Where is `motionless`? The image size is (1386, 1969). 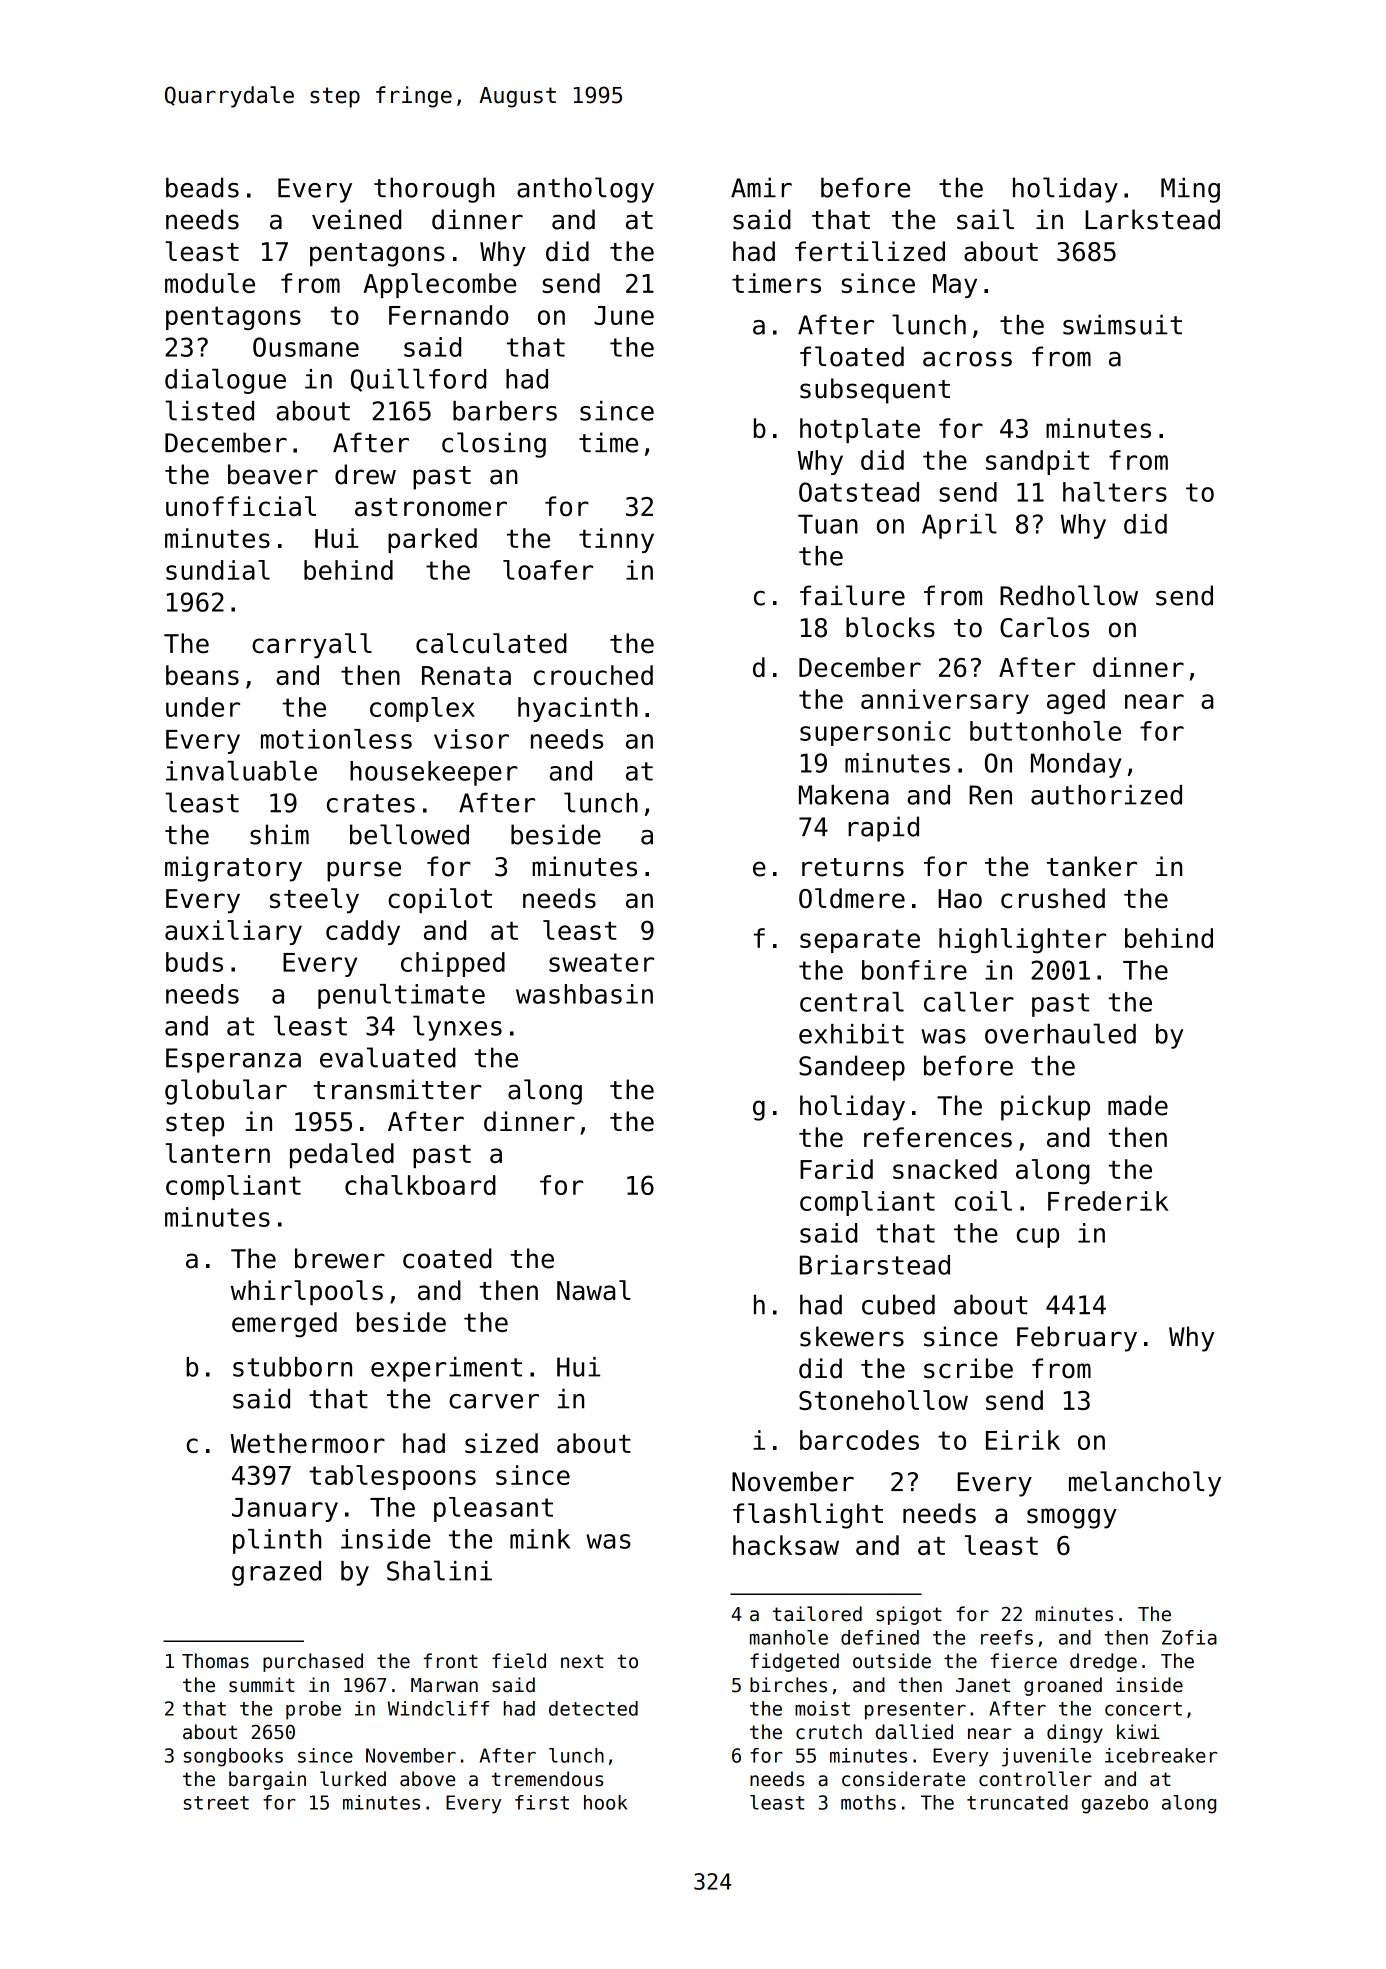 motionless is located at coordinates (336, 739).
